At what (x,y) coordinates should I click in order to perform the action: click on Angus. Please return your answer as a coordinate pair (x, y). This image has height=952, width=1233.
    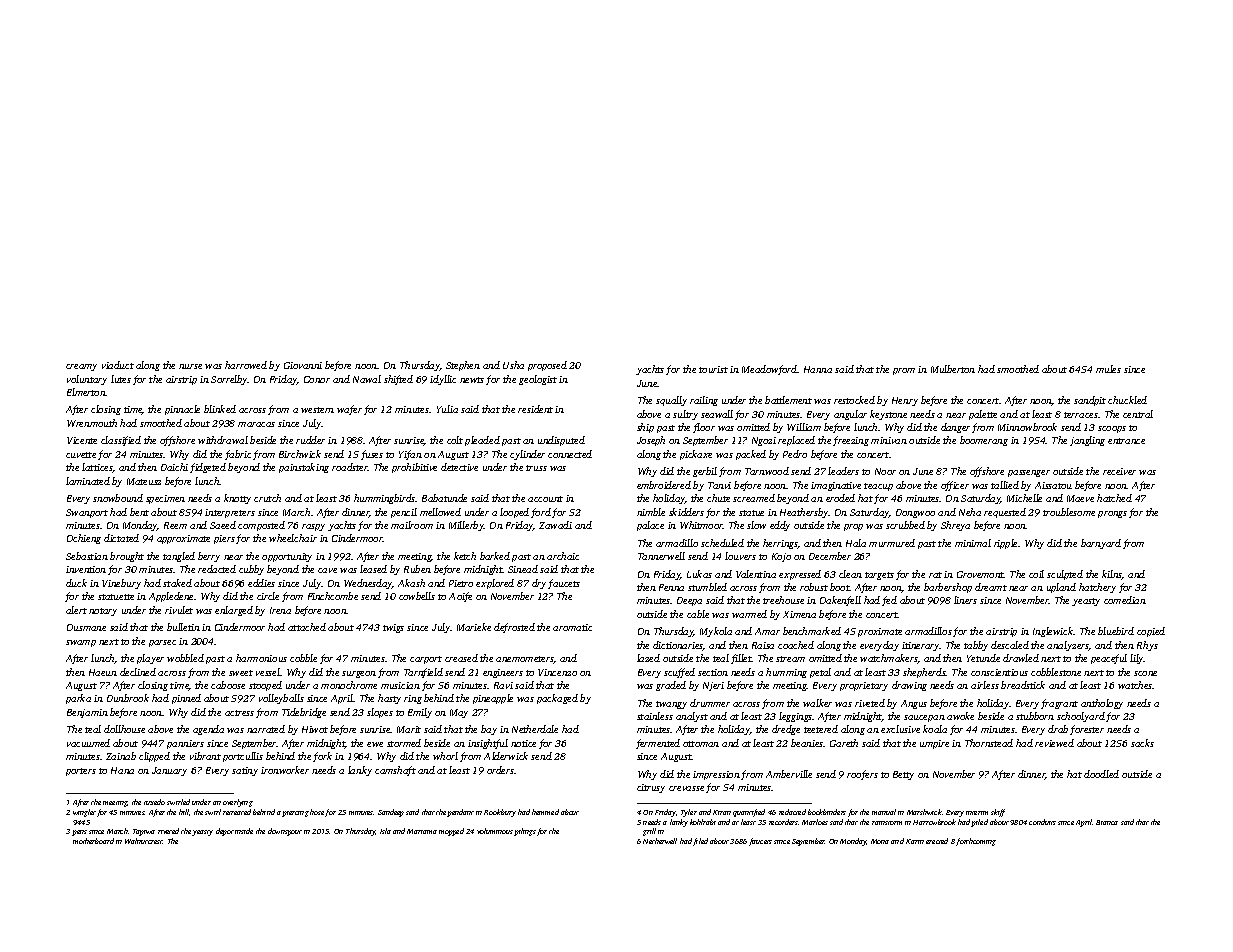
    Looking at the image, I should click on (914, 704).
